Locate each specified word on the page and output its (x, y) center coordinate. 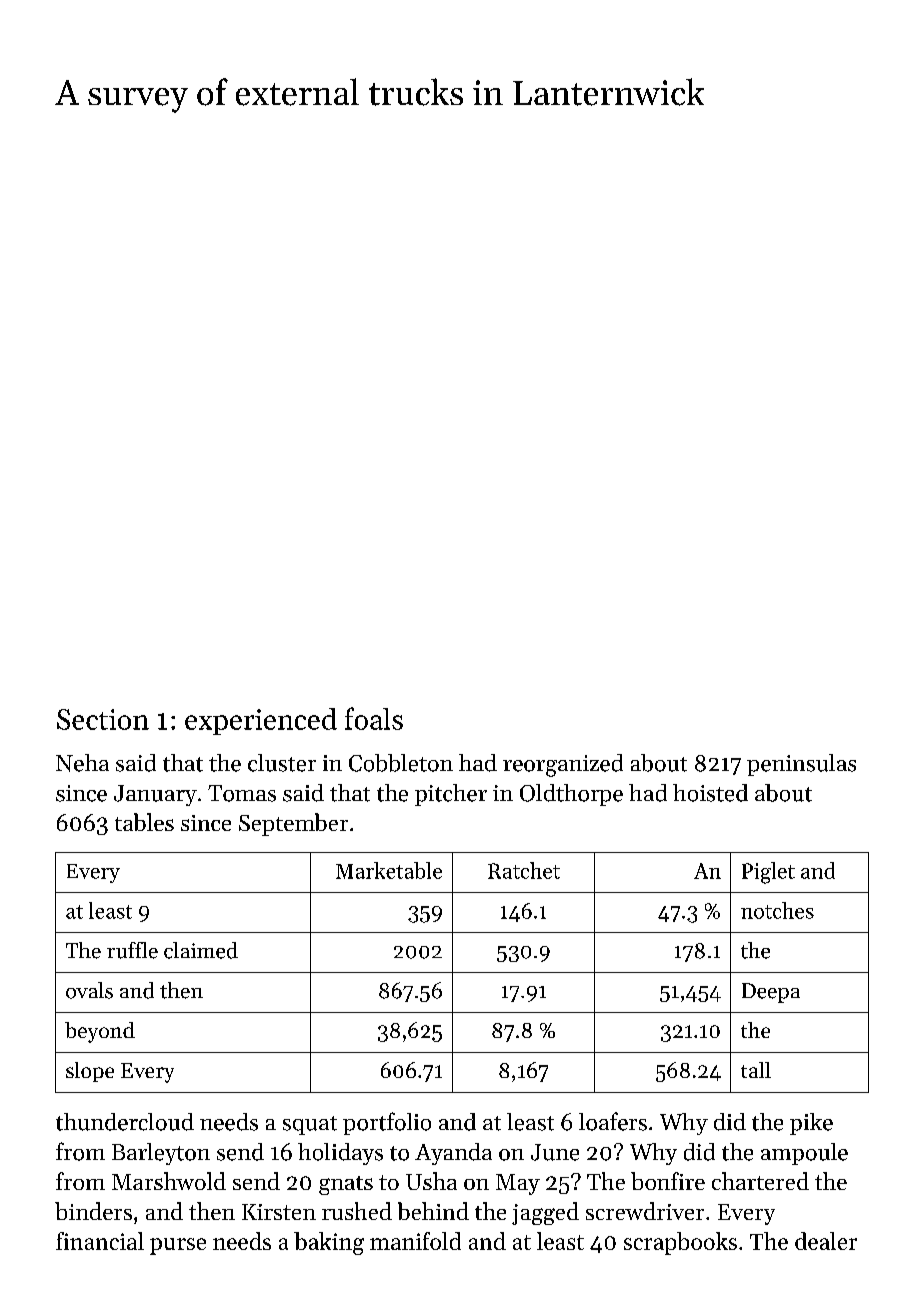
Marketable (389, 870)
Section (103, 719)
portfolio (387, 1123)
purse (178, 1246)
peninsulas (801, 765)
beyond (100, 1032)
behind (433, 1211)
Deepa (771, 993)
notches (777, 910)
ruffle (132, 950)
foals (374, 718)
